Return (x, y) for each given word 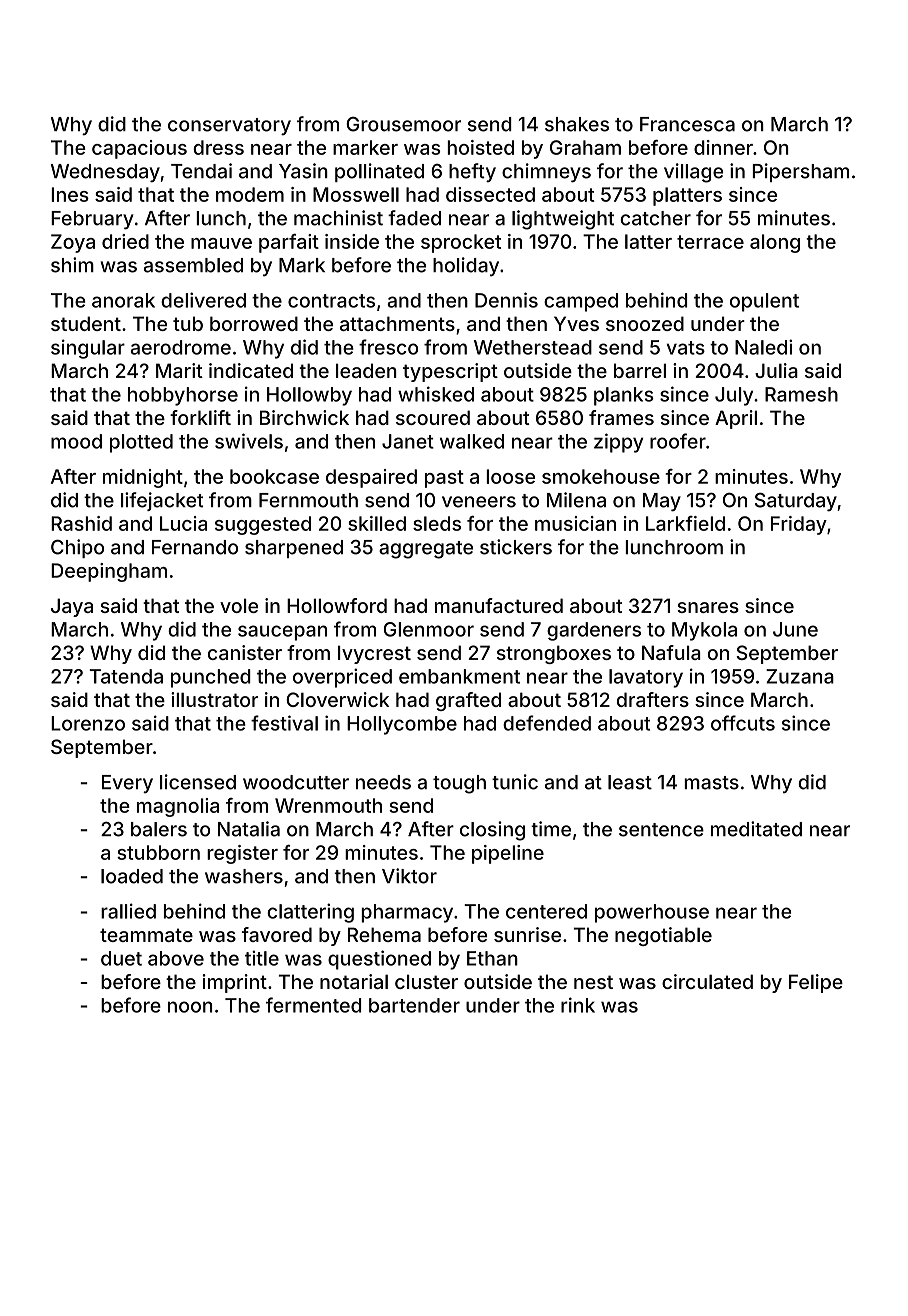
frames (621, 417)
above (176, 958)
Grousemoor (403, 124)
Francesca (687, 124)
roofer (678, 441)
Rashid (81, 523)
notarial (354, 981)
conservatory (229, 126)
